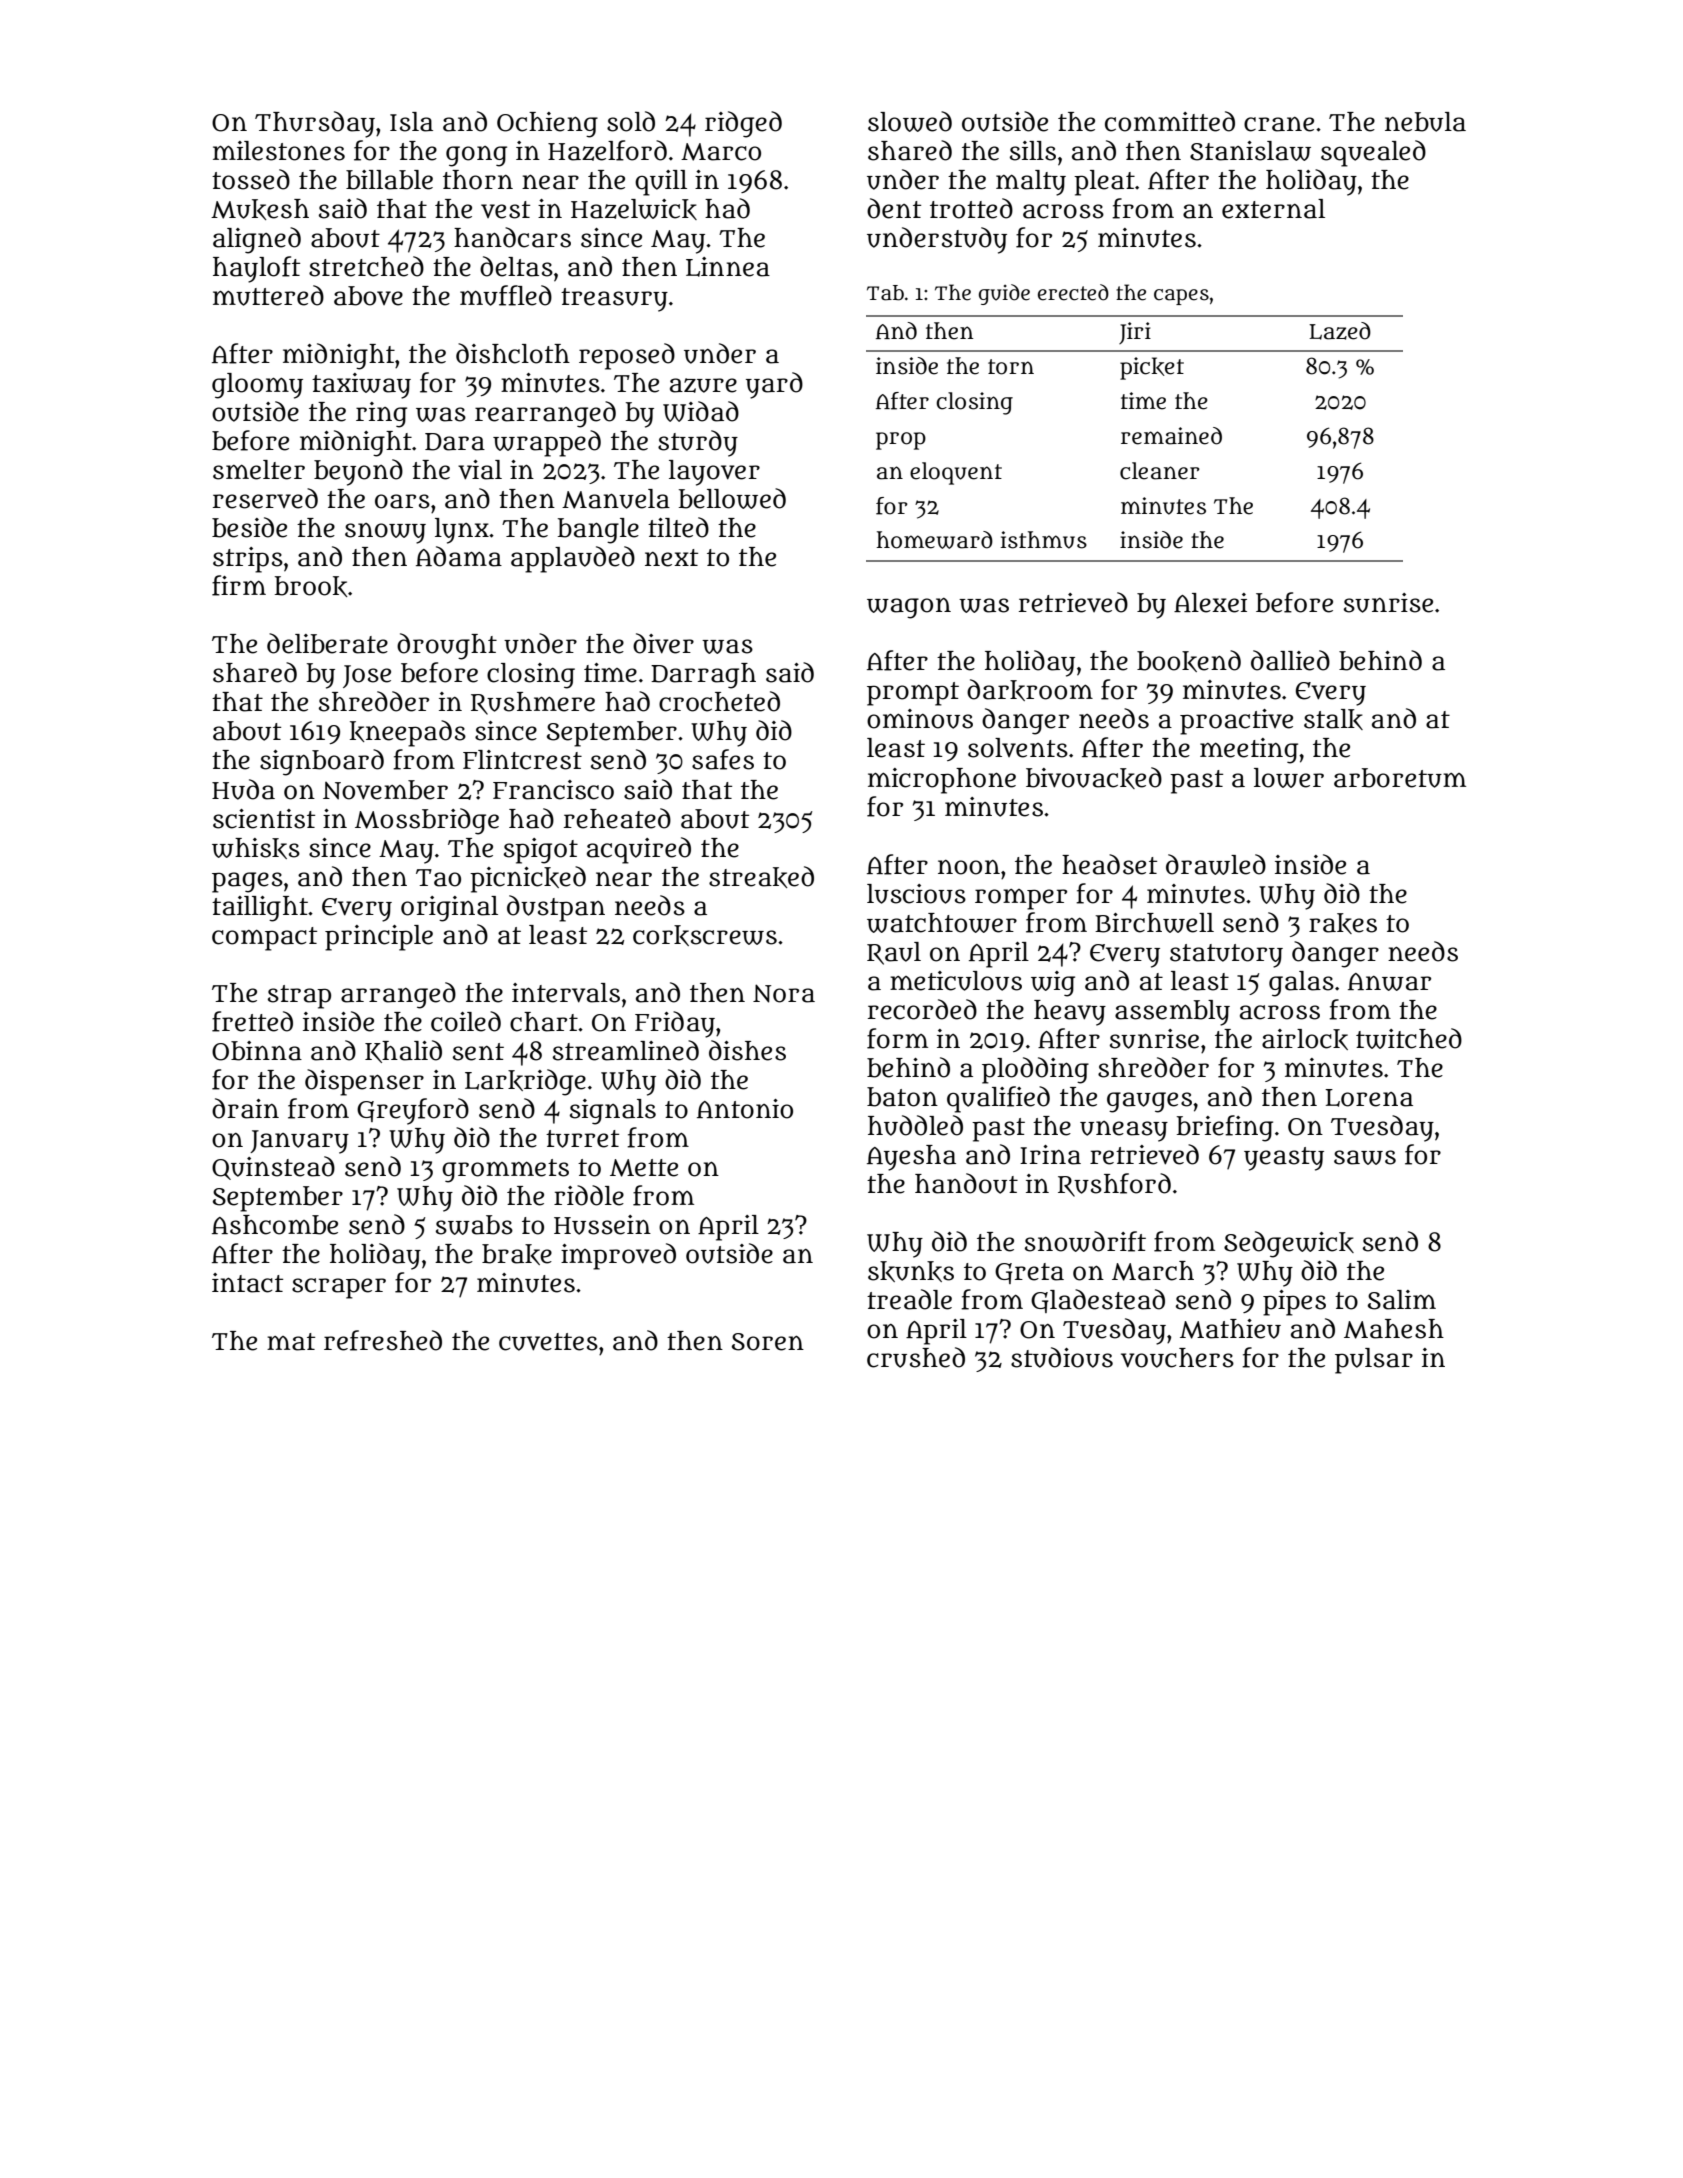  What do you see at coordinates (1094, 778) in the screenshot?
I see `bivouacked` at bounding box center [1094, 778].
